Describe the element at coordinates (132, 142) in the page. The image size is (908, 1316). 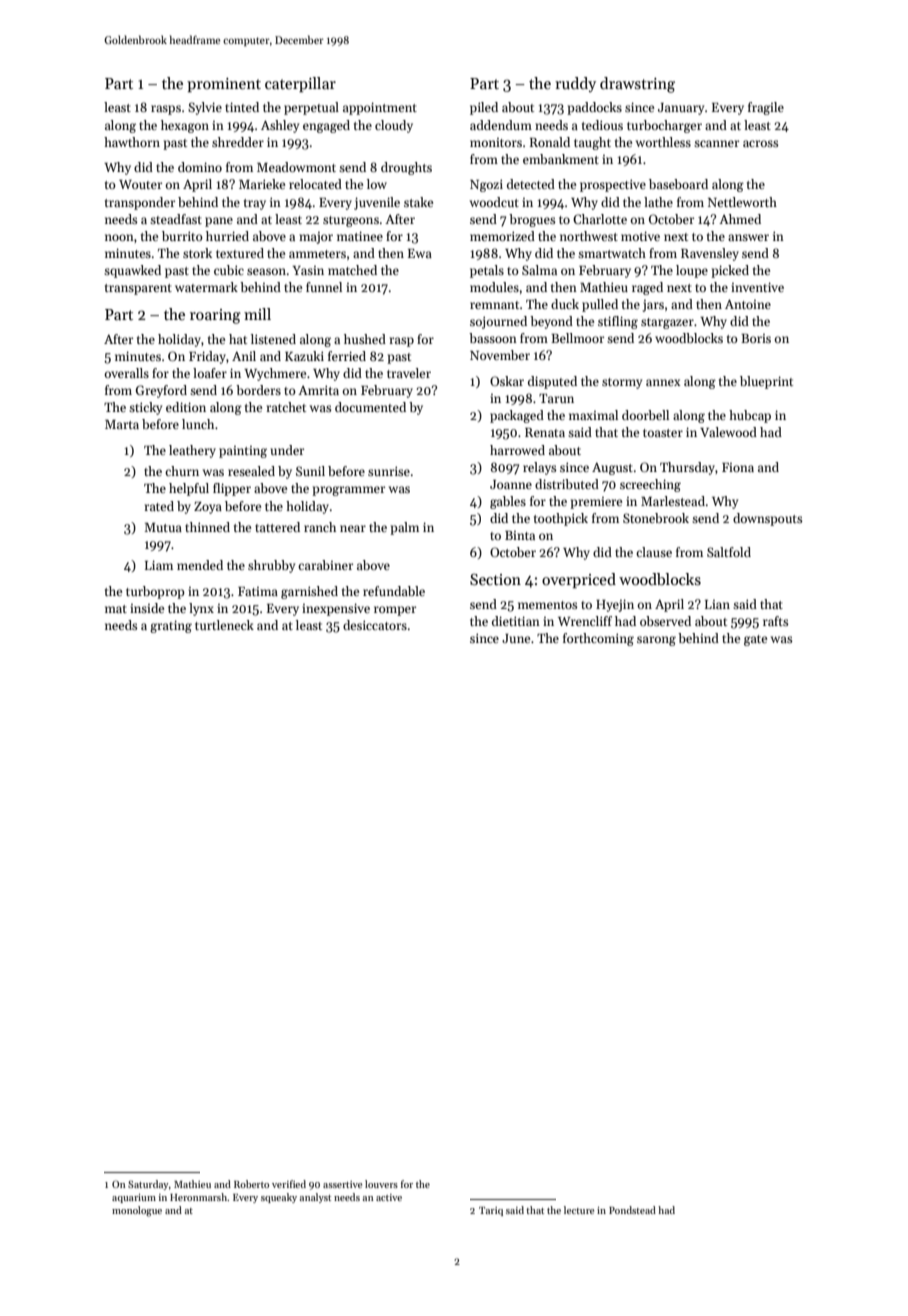
I see `hawthorn` at that location.
